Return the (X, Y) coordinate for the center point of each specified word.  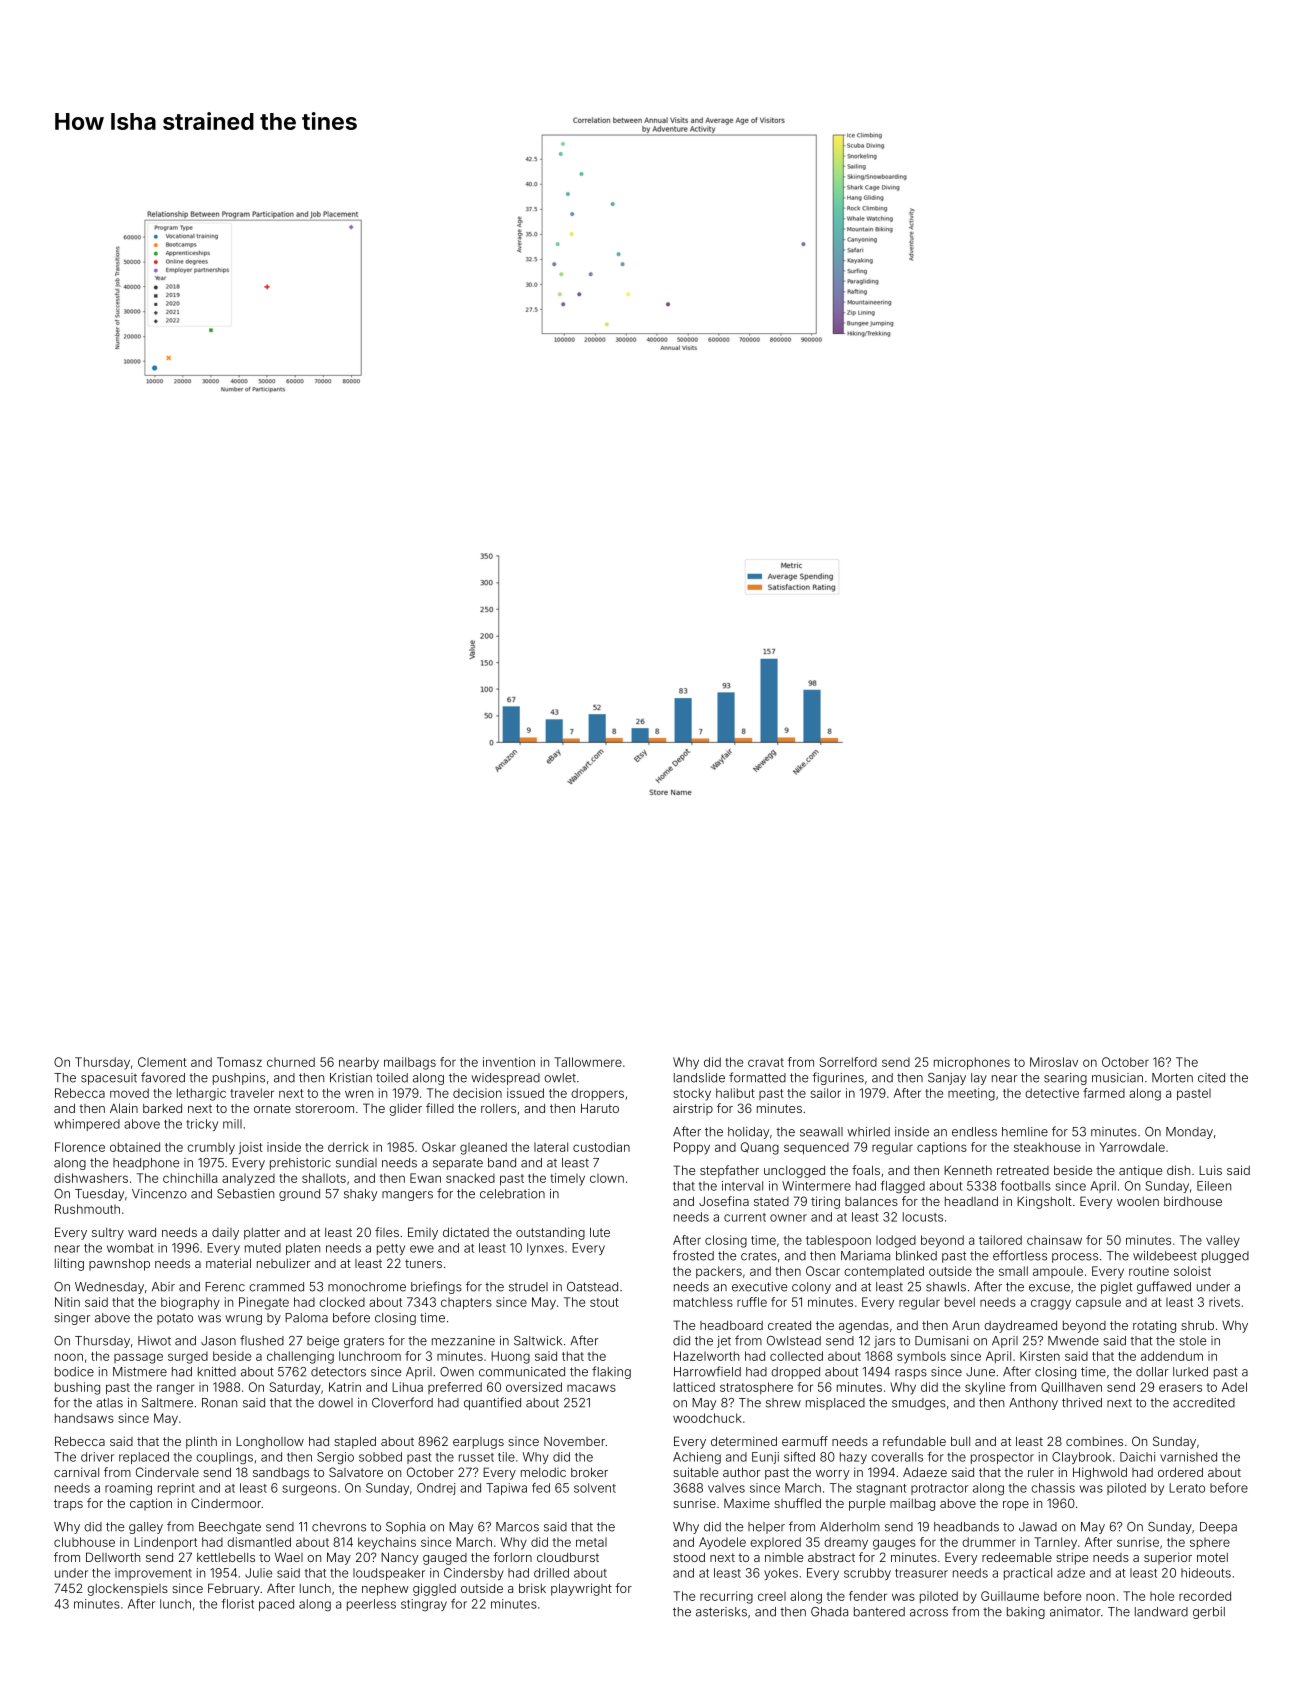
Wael (289, 1557)
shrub (1197, 1325)
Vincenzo (159, 1194)
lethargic (201, 1094)
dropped (795, 1373)
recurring (726, 1597)
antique (1140, 1171)
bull (960, 1441)
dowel (335, 1403)
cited (1211, 1078)
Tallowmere (588, 1062)
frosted (693, 1255)
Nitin (67, 1302)
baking (1026, 1613)
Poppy (692, 1148)
